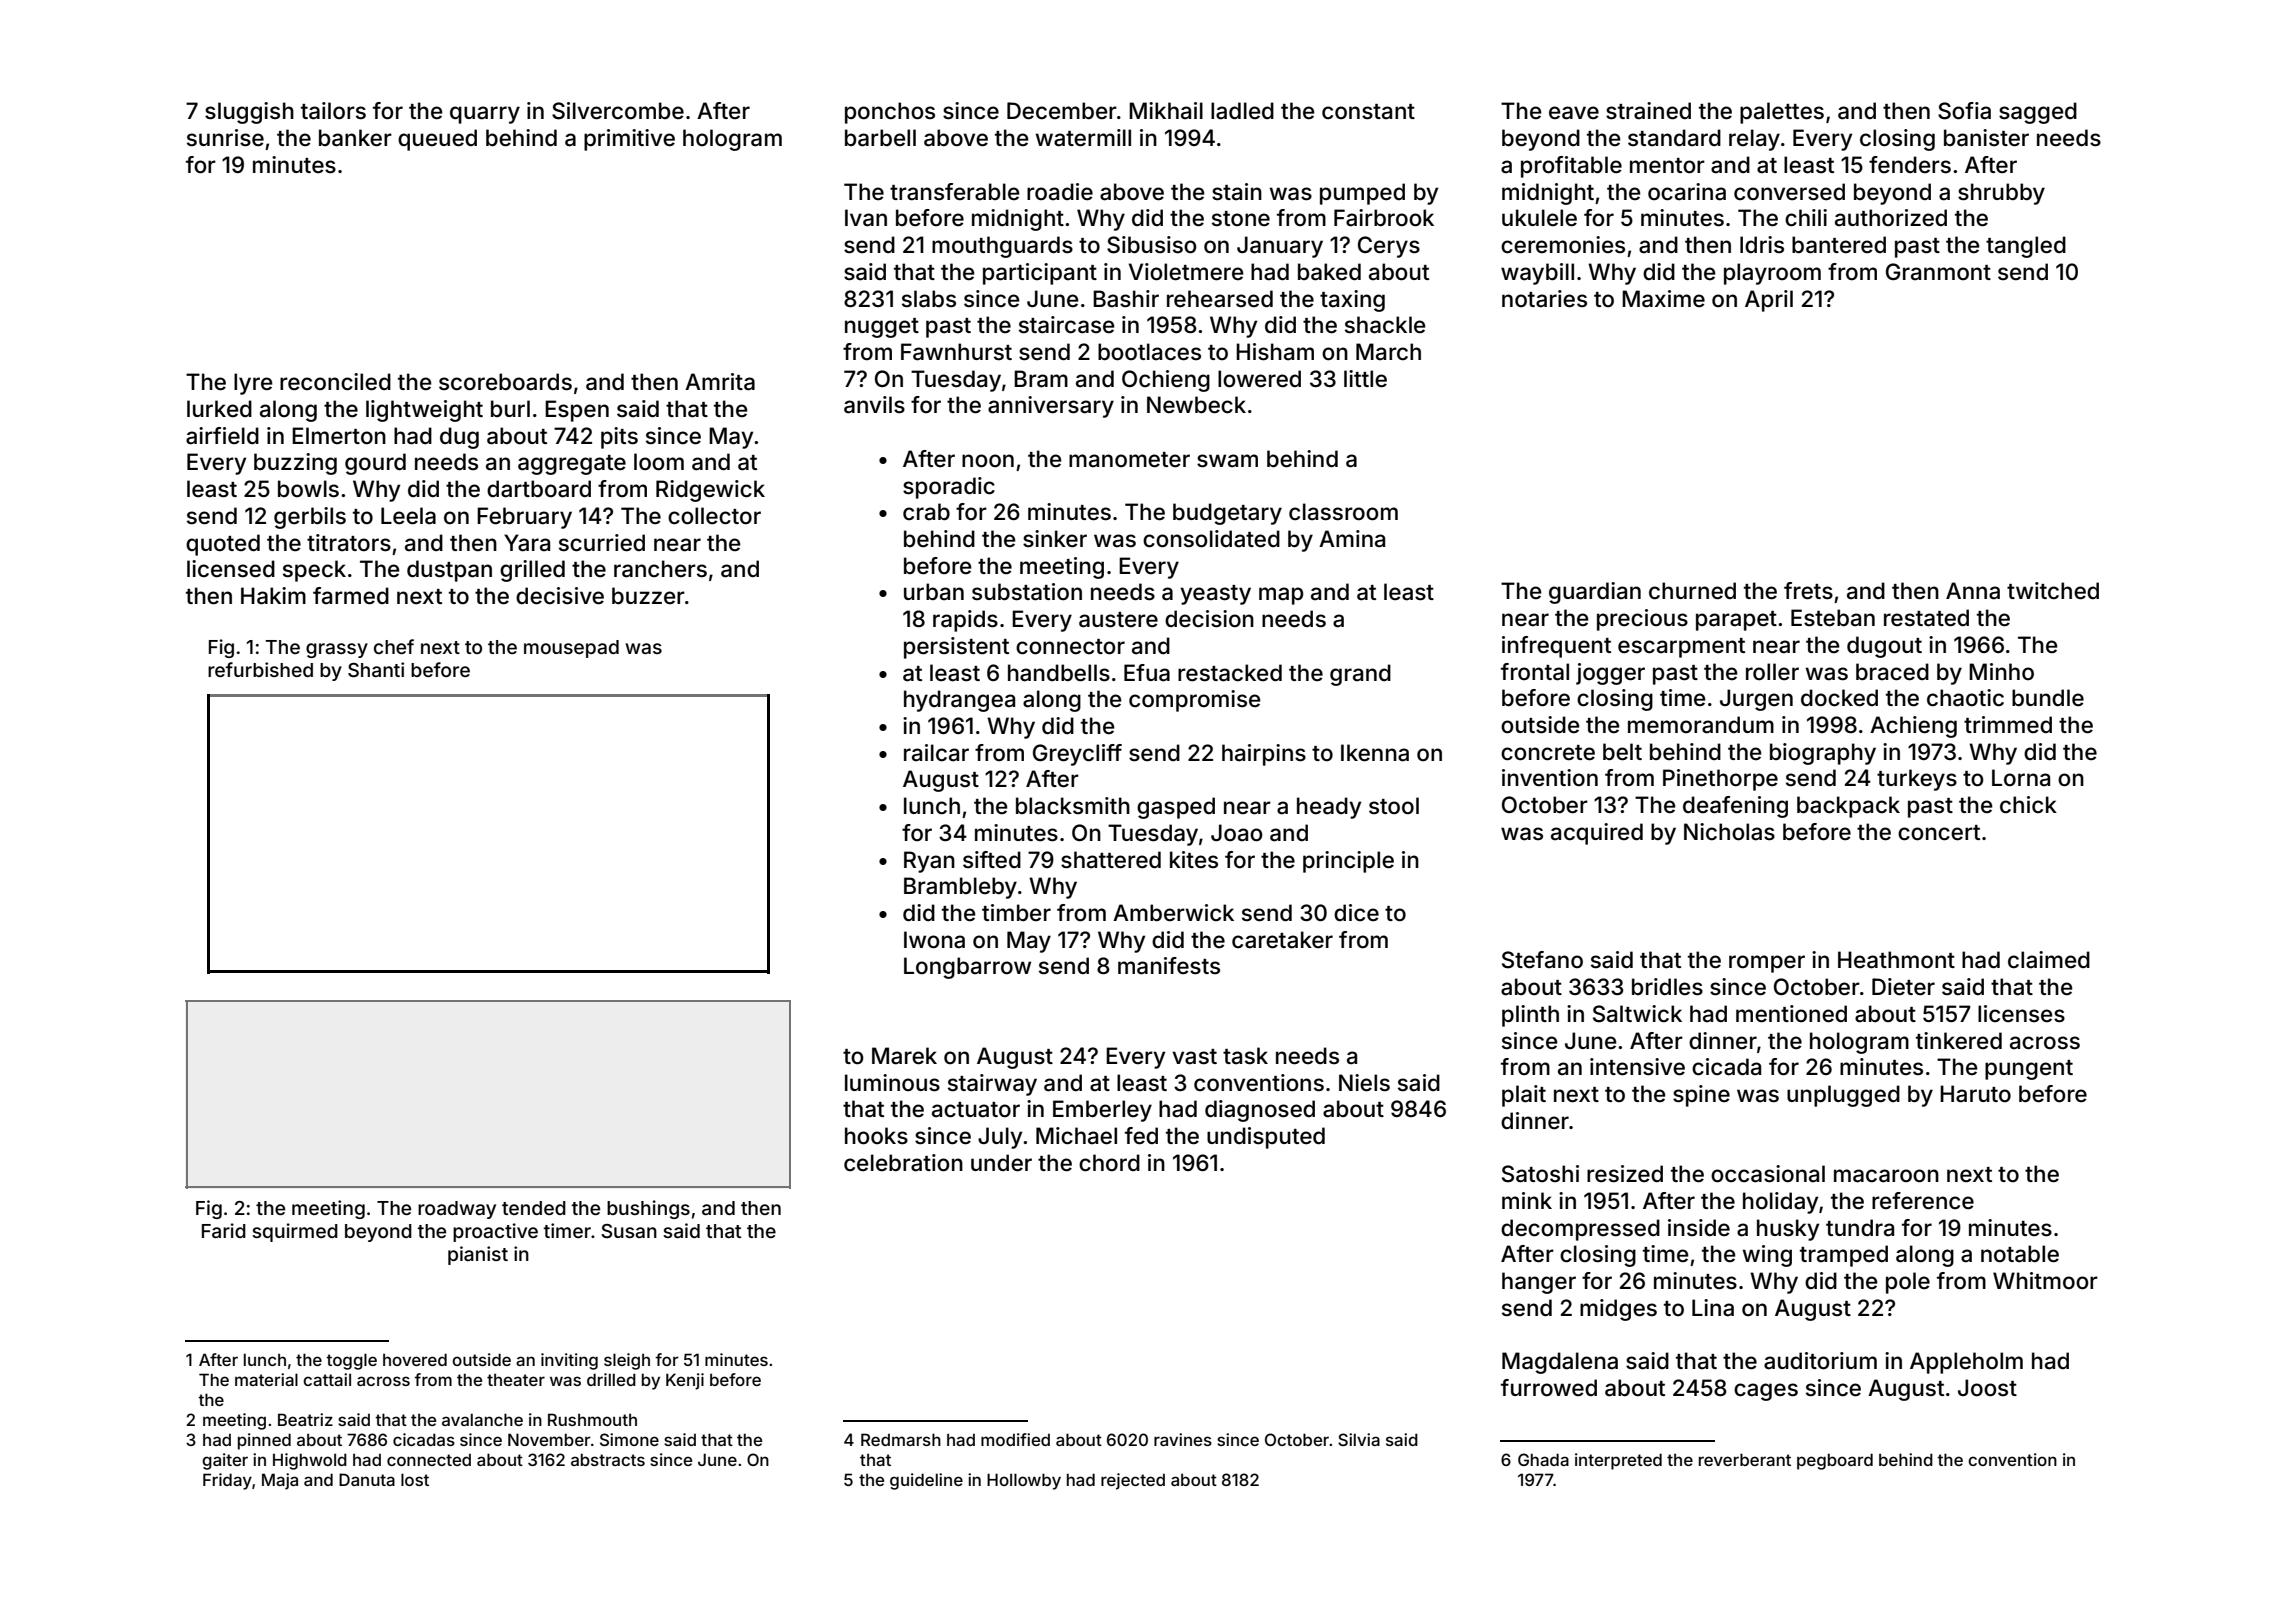 This screenshot has height=1620, width=2292. Describe the element at coordinates (1986, 138) in the screenshot. I see `banister` at that location.
